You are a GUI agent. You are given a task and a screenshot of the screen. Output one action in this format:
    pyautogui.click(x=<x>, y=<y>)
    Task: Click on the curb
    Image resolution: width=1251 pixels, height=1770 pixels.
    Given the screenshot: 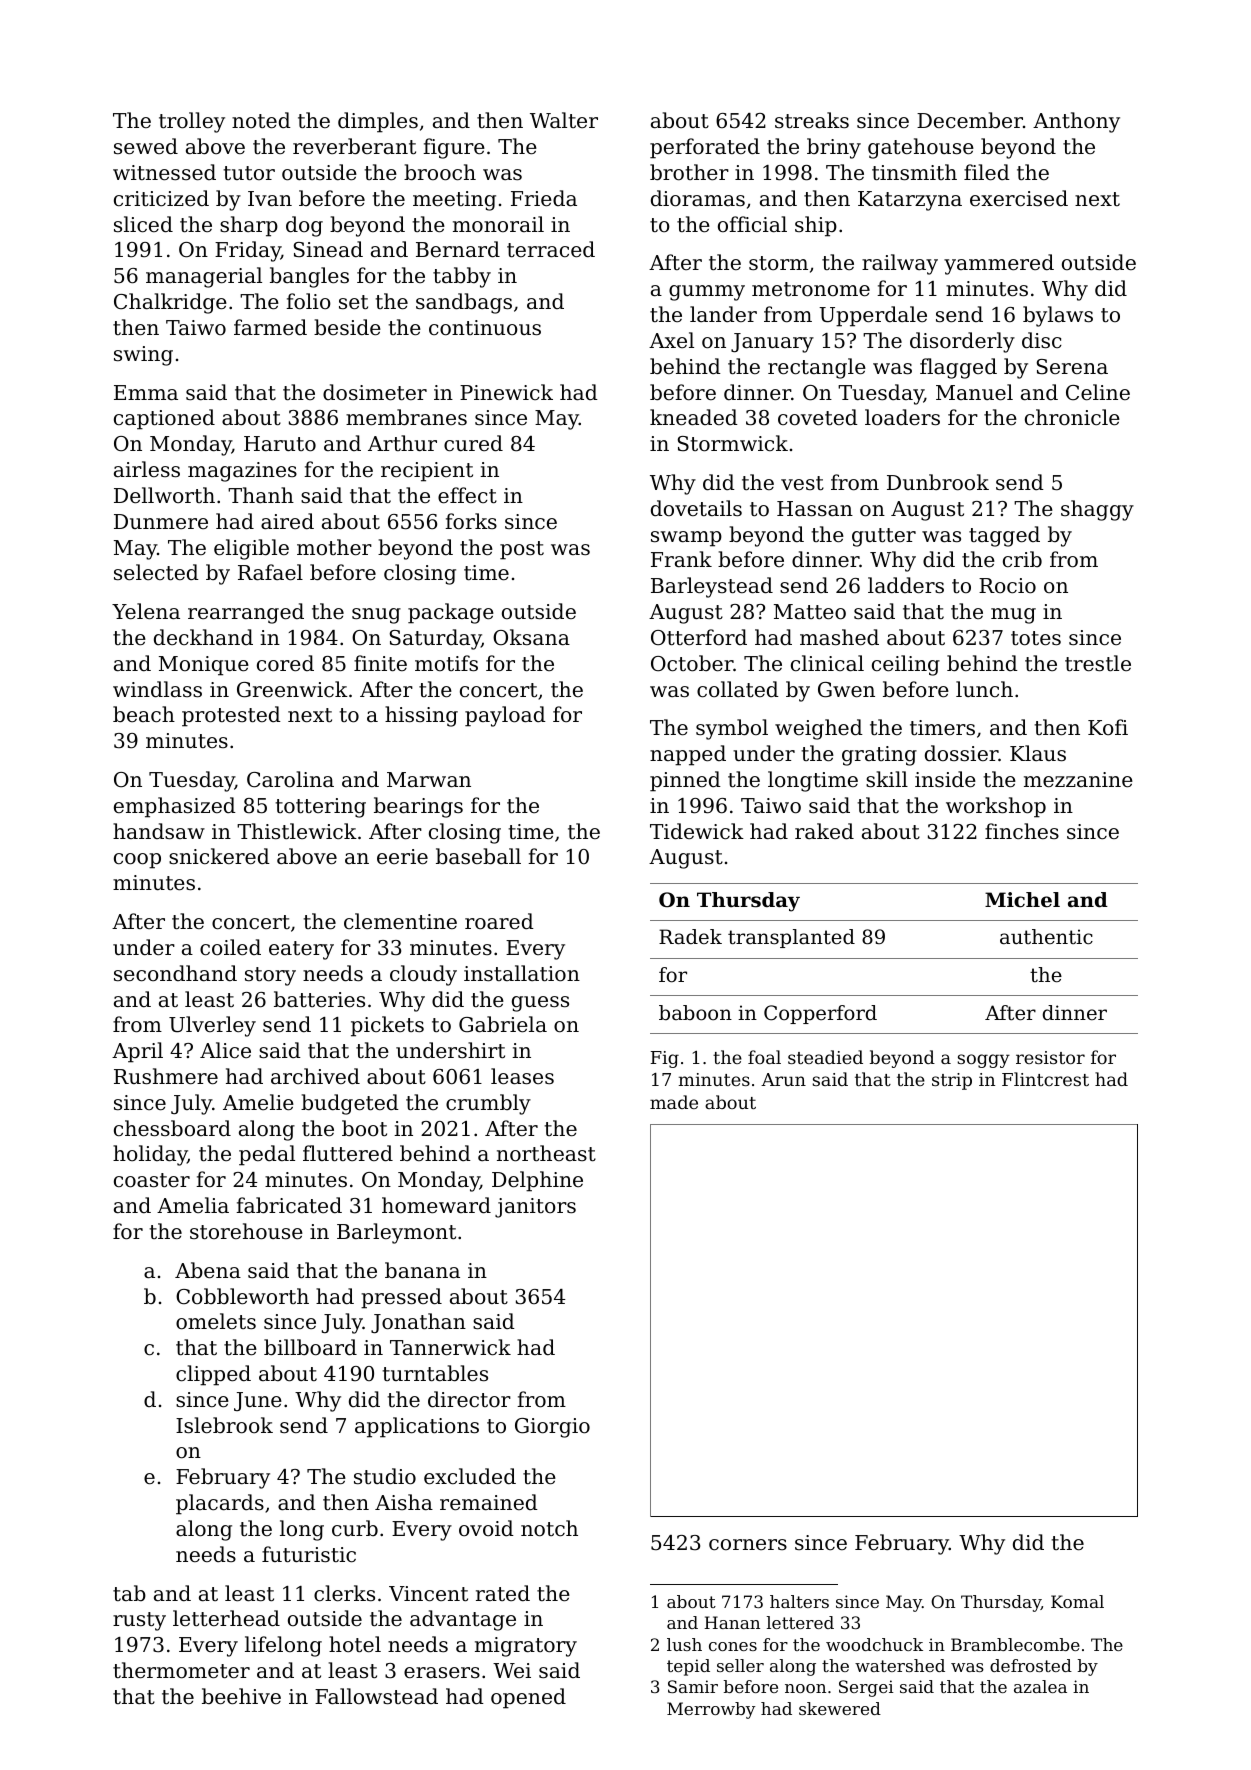 What is the action you would take?
    pyautogui.click(x=355, y=1528)
